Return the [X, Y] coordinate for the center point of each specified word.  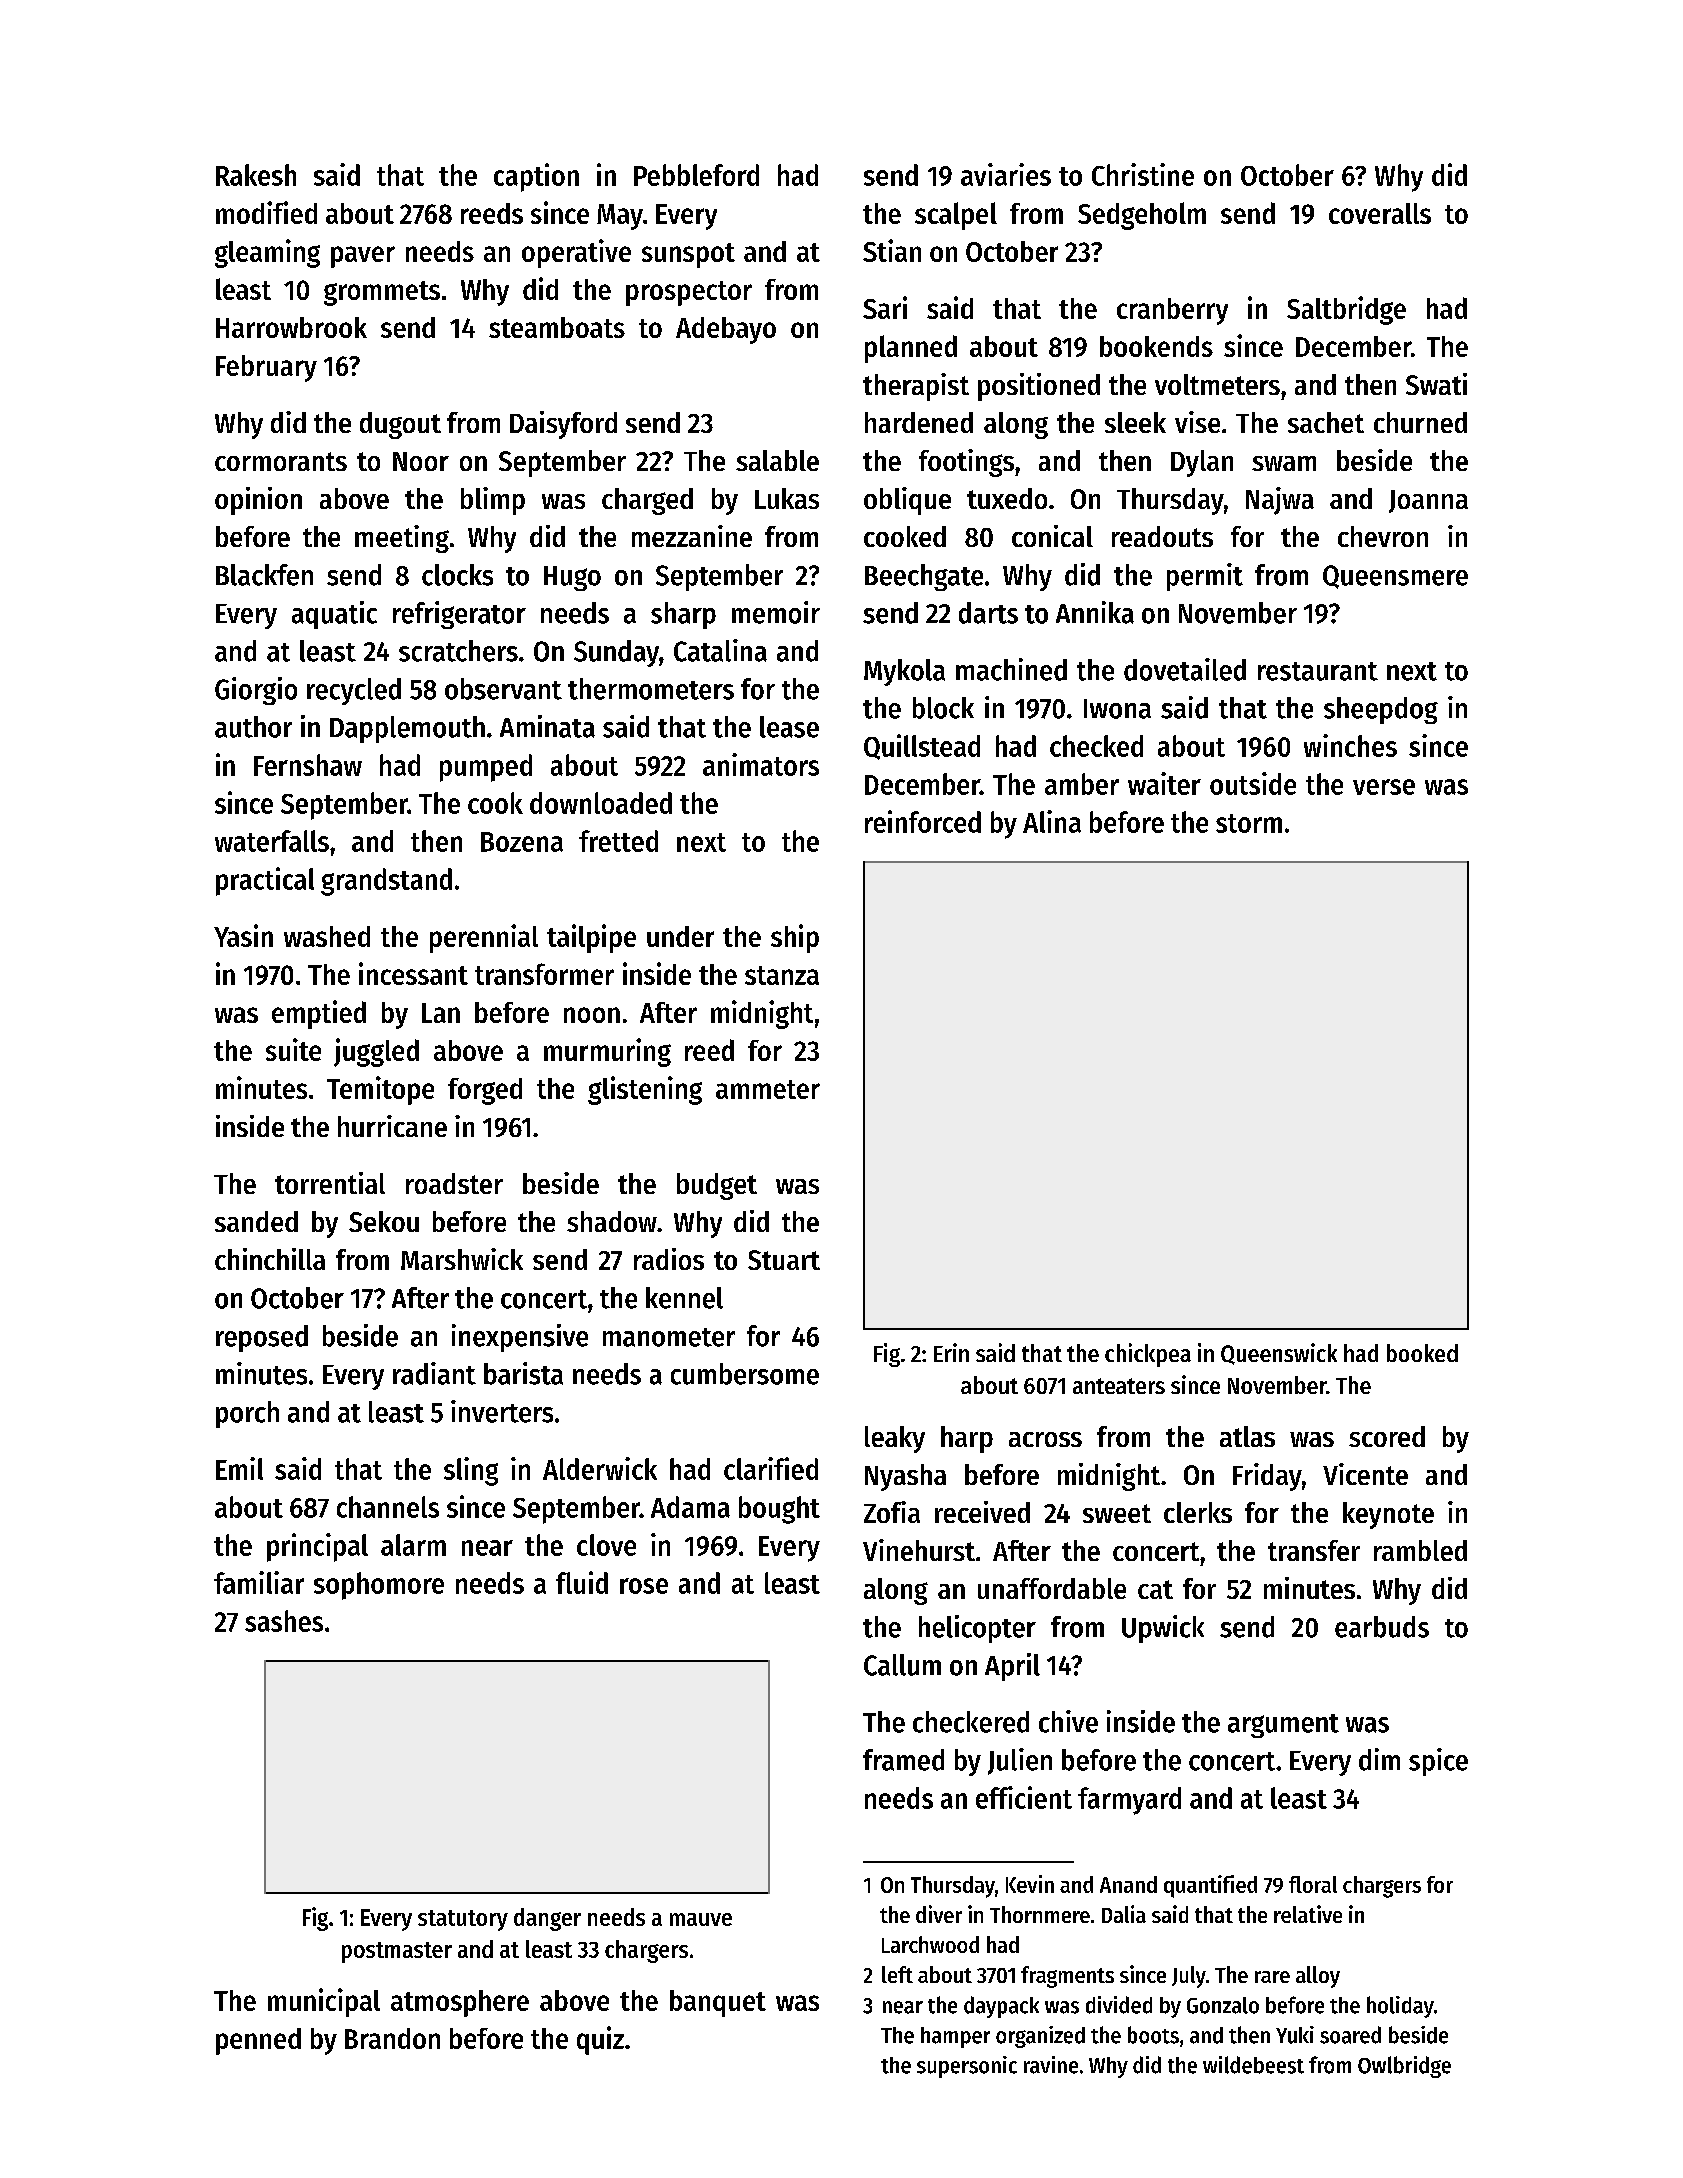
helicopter [977, 1629]
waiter [1164, 783]
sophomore [379, 1586]
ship [795, 938]
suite [293, 1049]
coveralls [1380, 213]
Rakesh [256, 175]
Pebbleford [696, 175]
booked [1422, 1353]
